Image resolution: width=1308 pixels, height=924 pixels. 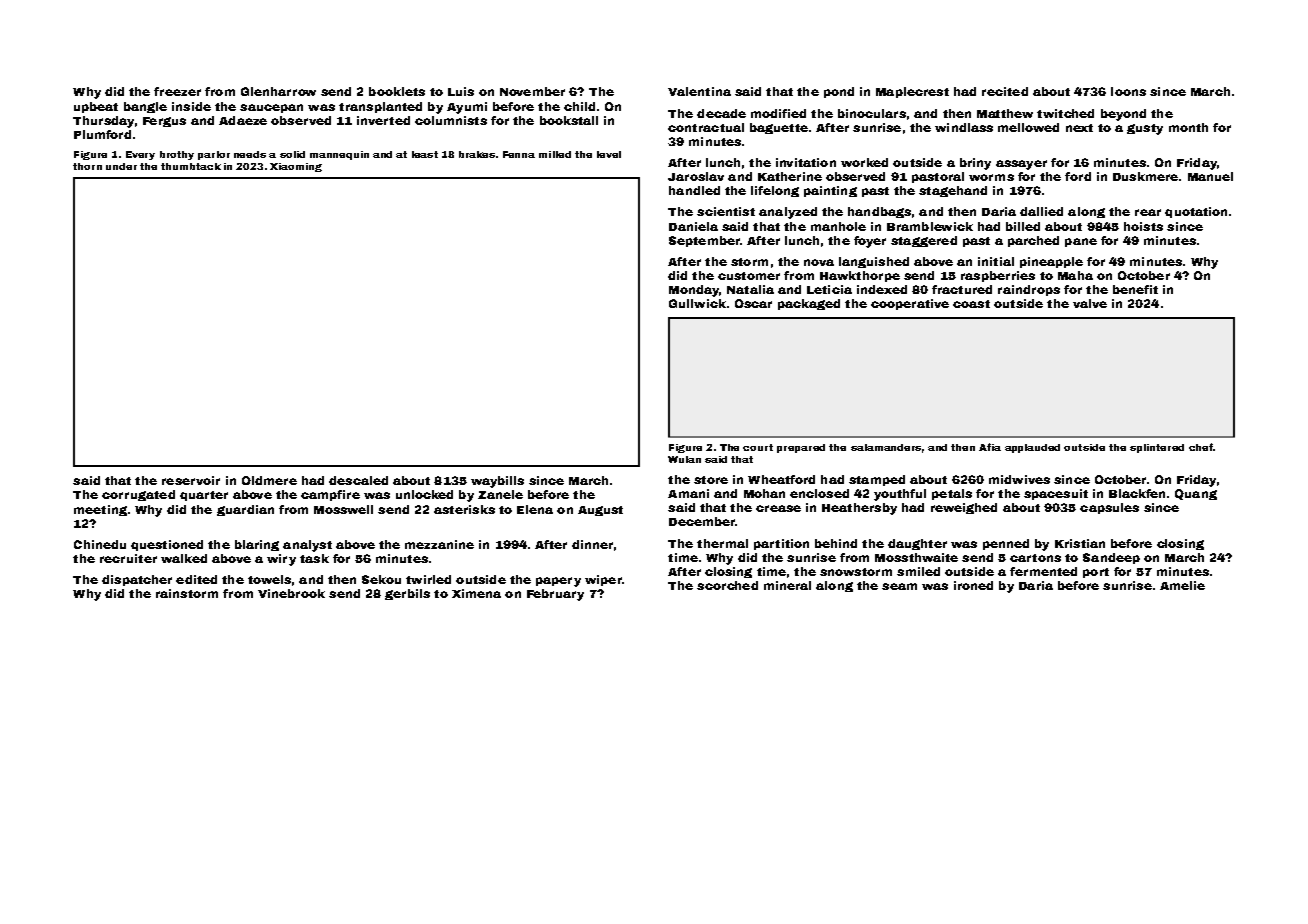 I want to click on store, so click(x=711, y=480).
